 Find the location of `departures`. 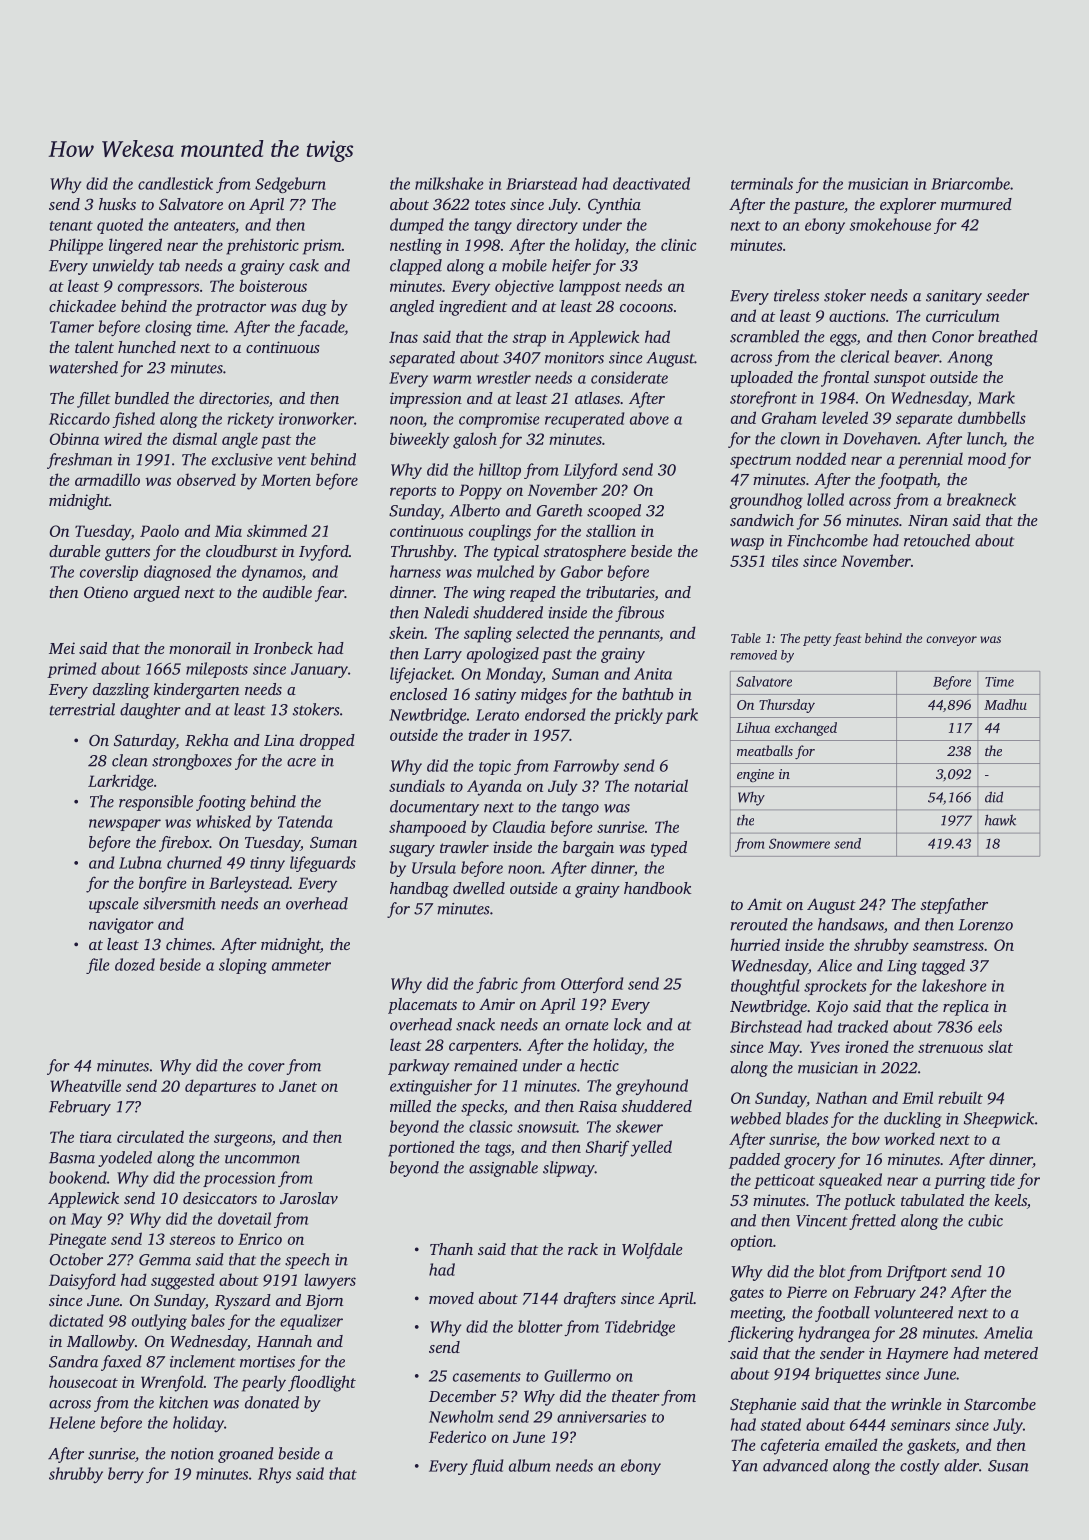

departures is located at coordinates (220, 1087).
